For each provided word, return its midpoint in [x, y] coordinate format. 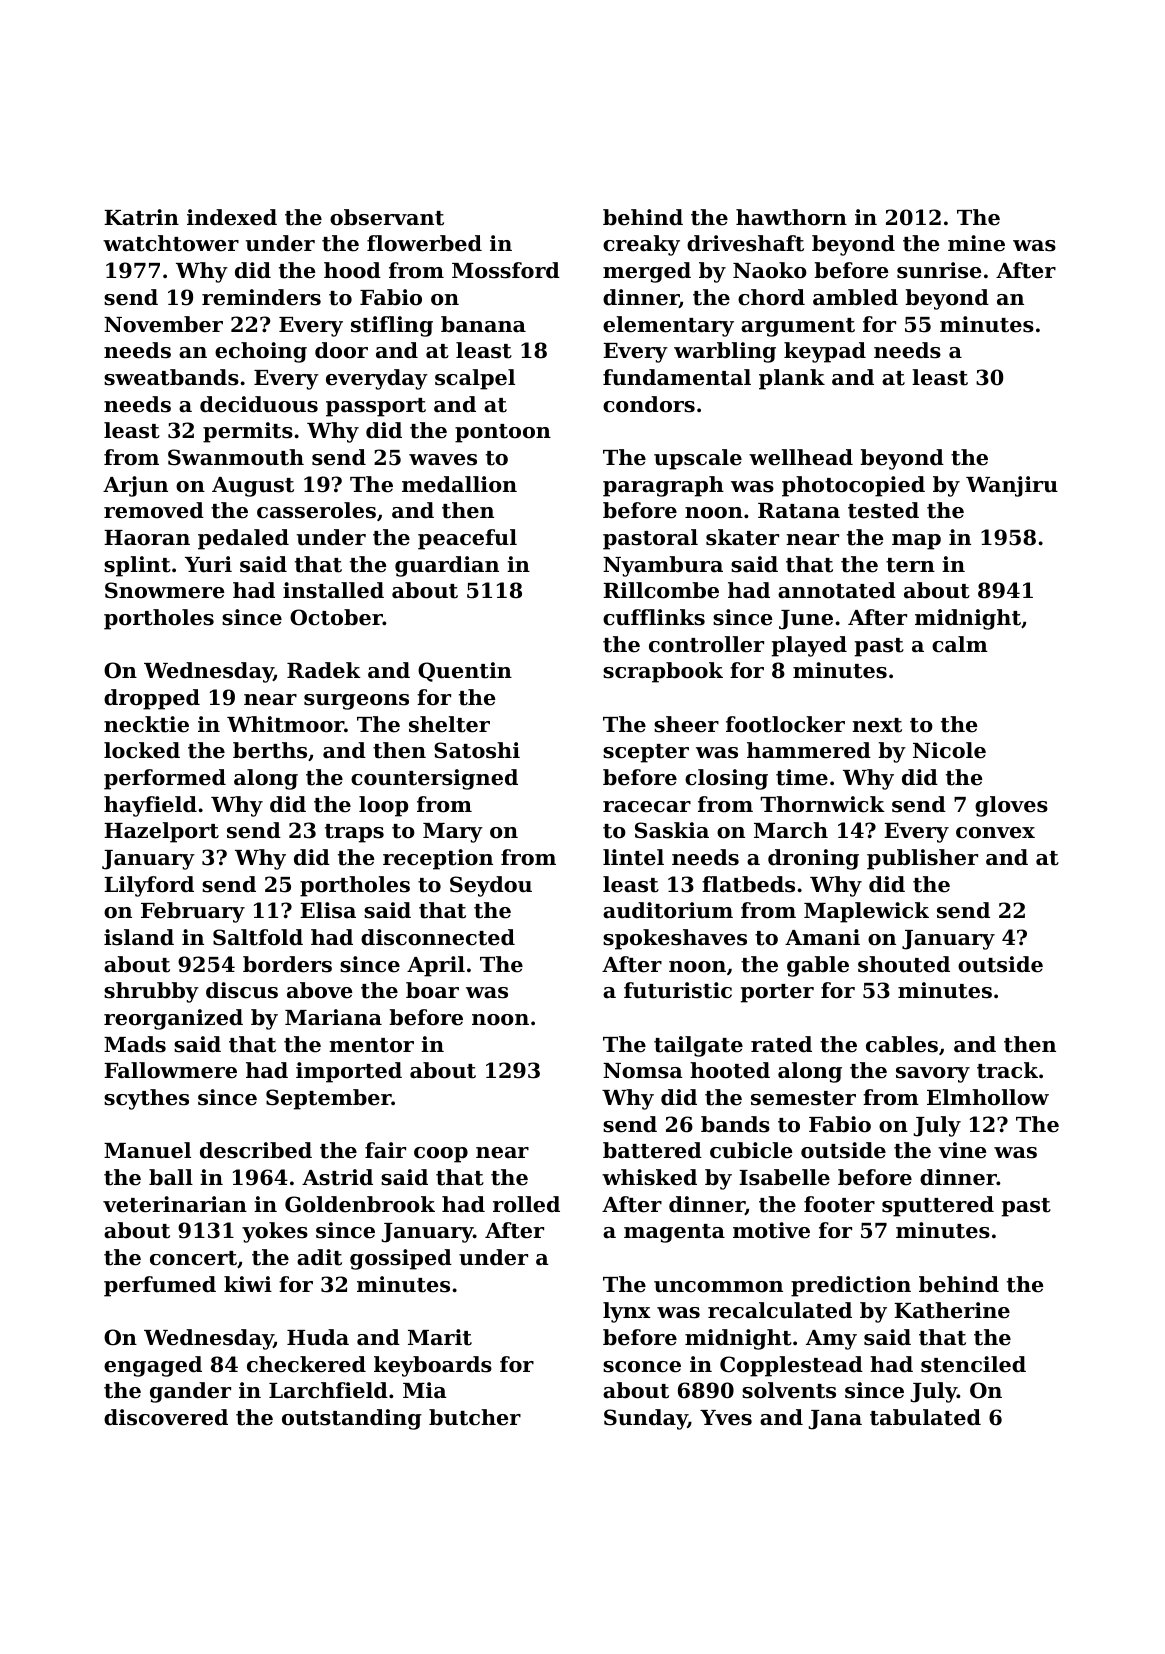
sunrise [939, 270]
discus [242, 990]
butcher [475, 1417]
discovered [166, 1417]
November [163, 324]
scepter [646, 753]
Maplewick [866, 912]
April [436, 966]
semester [803, 1098]
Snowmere [164, 590]
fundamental [677, 377]
